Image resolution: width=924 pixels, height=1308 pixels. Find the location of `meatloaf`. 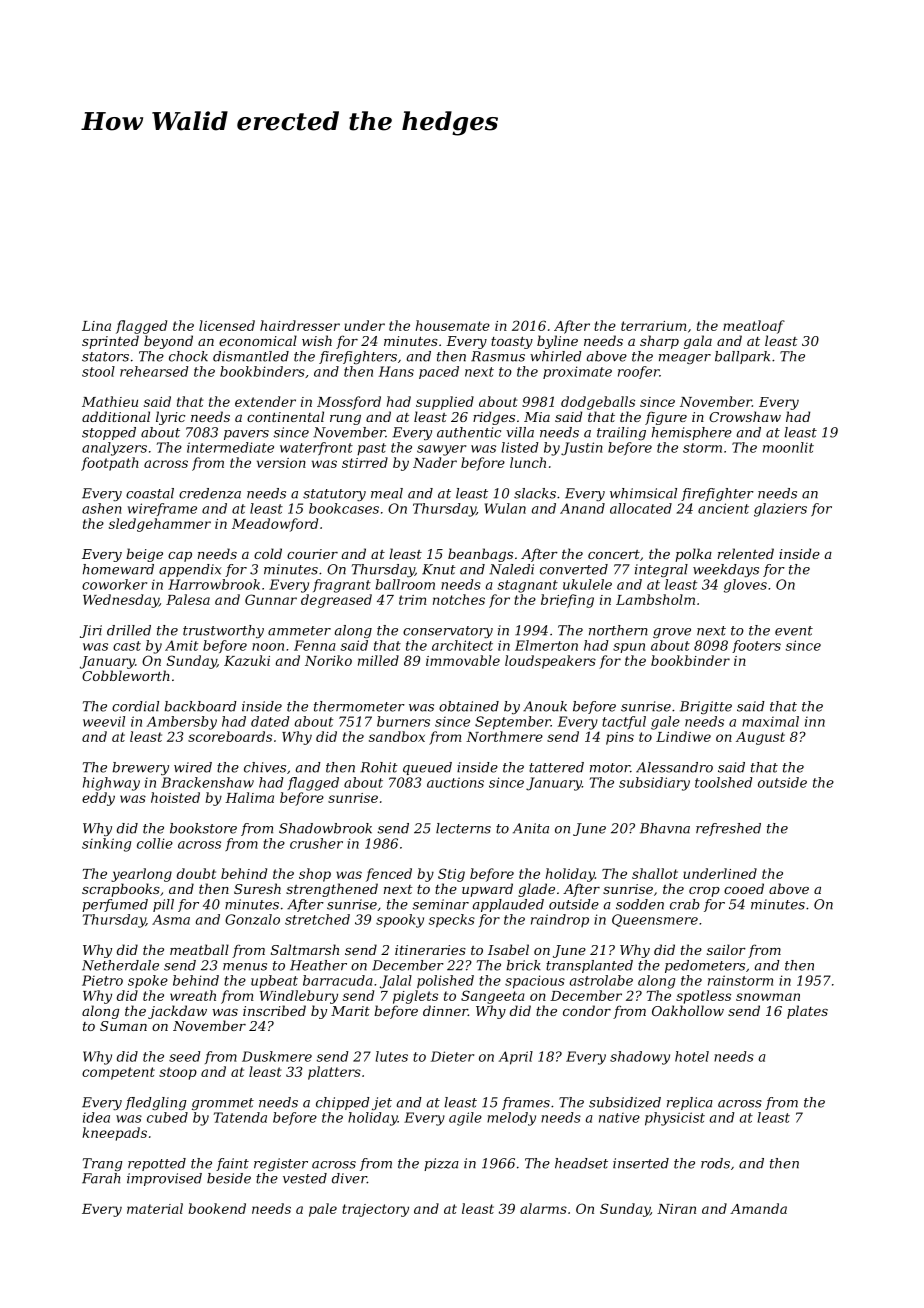

meatloaf is located at coordinates (754, 327).
